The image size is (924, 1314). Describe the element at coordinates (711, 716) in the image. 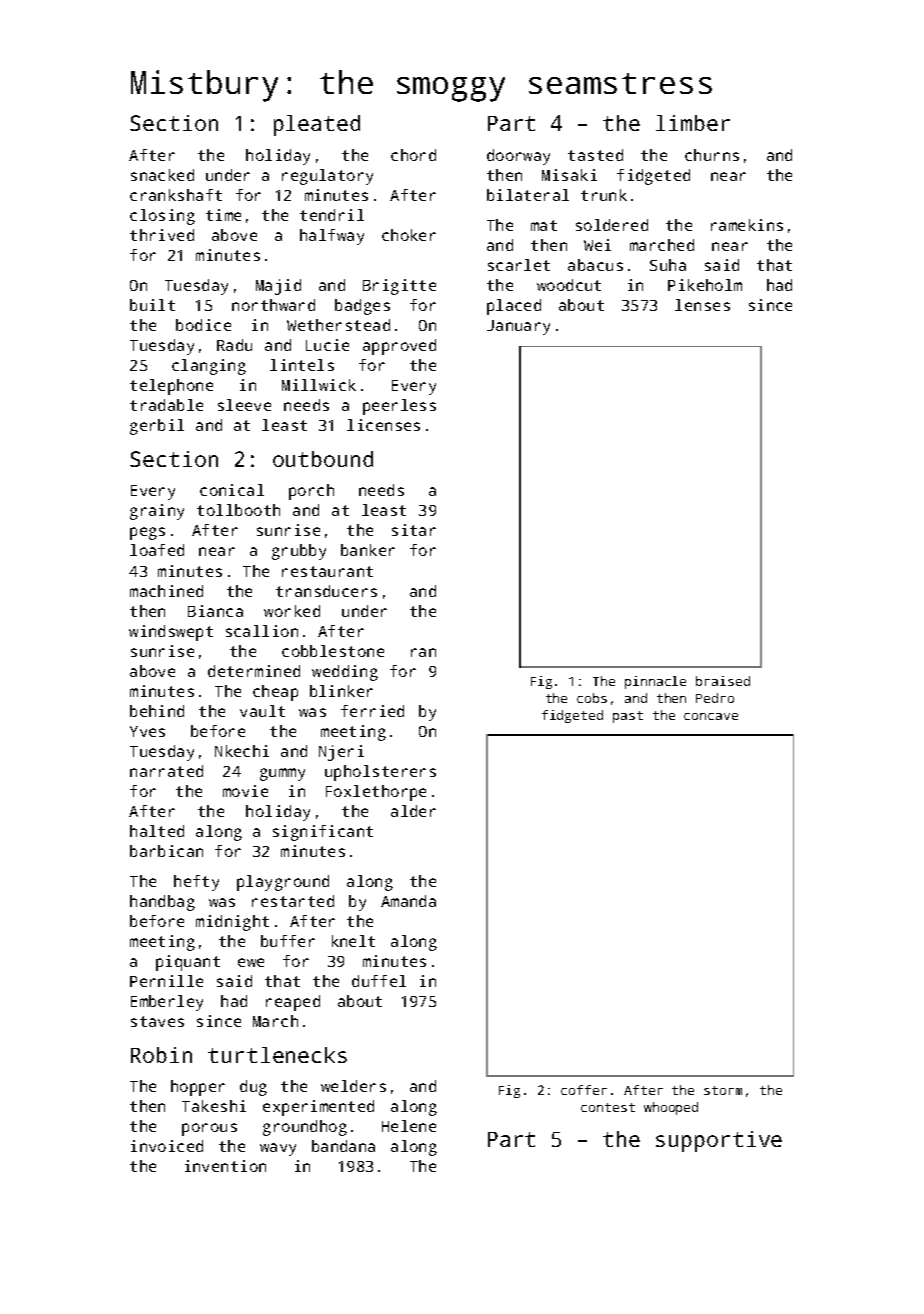

I see `concave` at that location.
